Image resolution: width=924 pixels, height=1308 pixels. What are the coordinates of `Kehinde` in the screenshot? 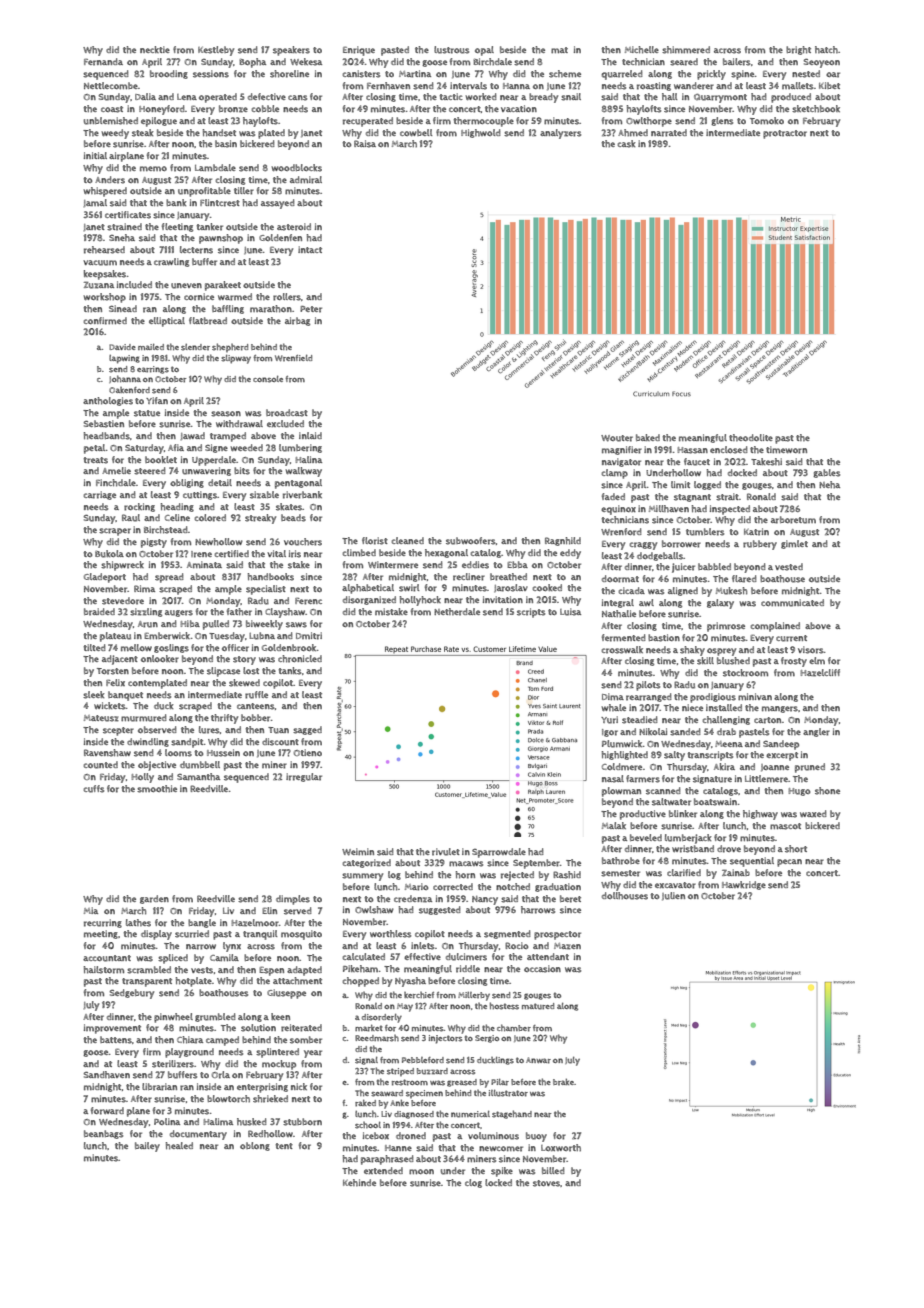 It's located at (359, 1182).
